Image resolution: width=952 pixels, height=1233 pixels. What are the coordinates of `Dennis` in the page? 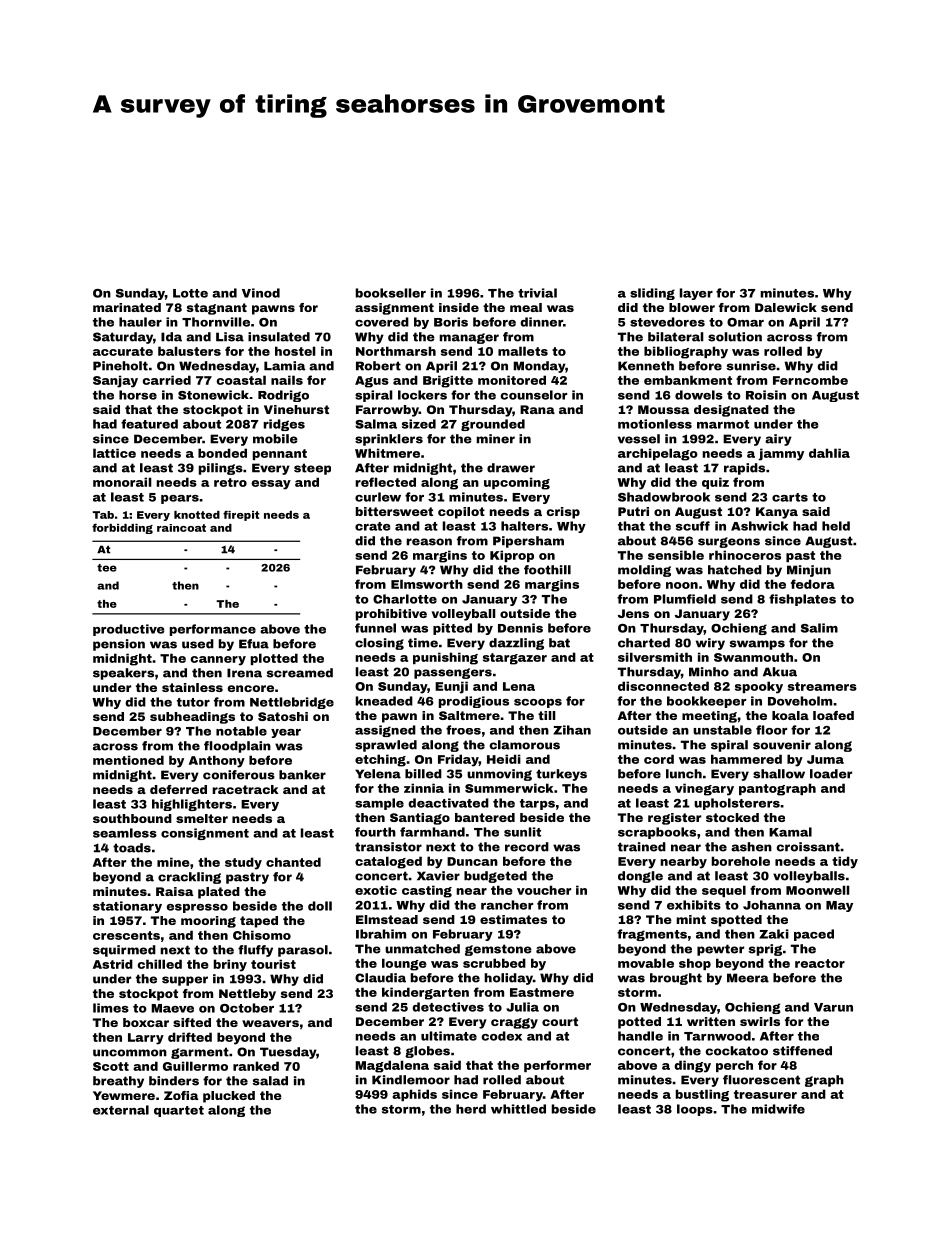 It's located at (520, 628).
